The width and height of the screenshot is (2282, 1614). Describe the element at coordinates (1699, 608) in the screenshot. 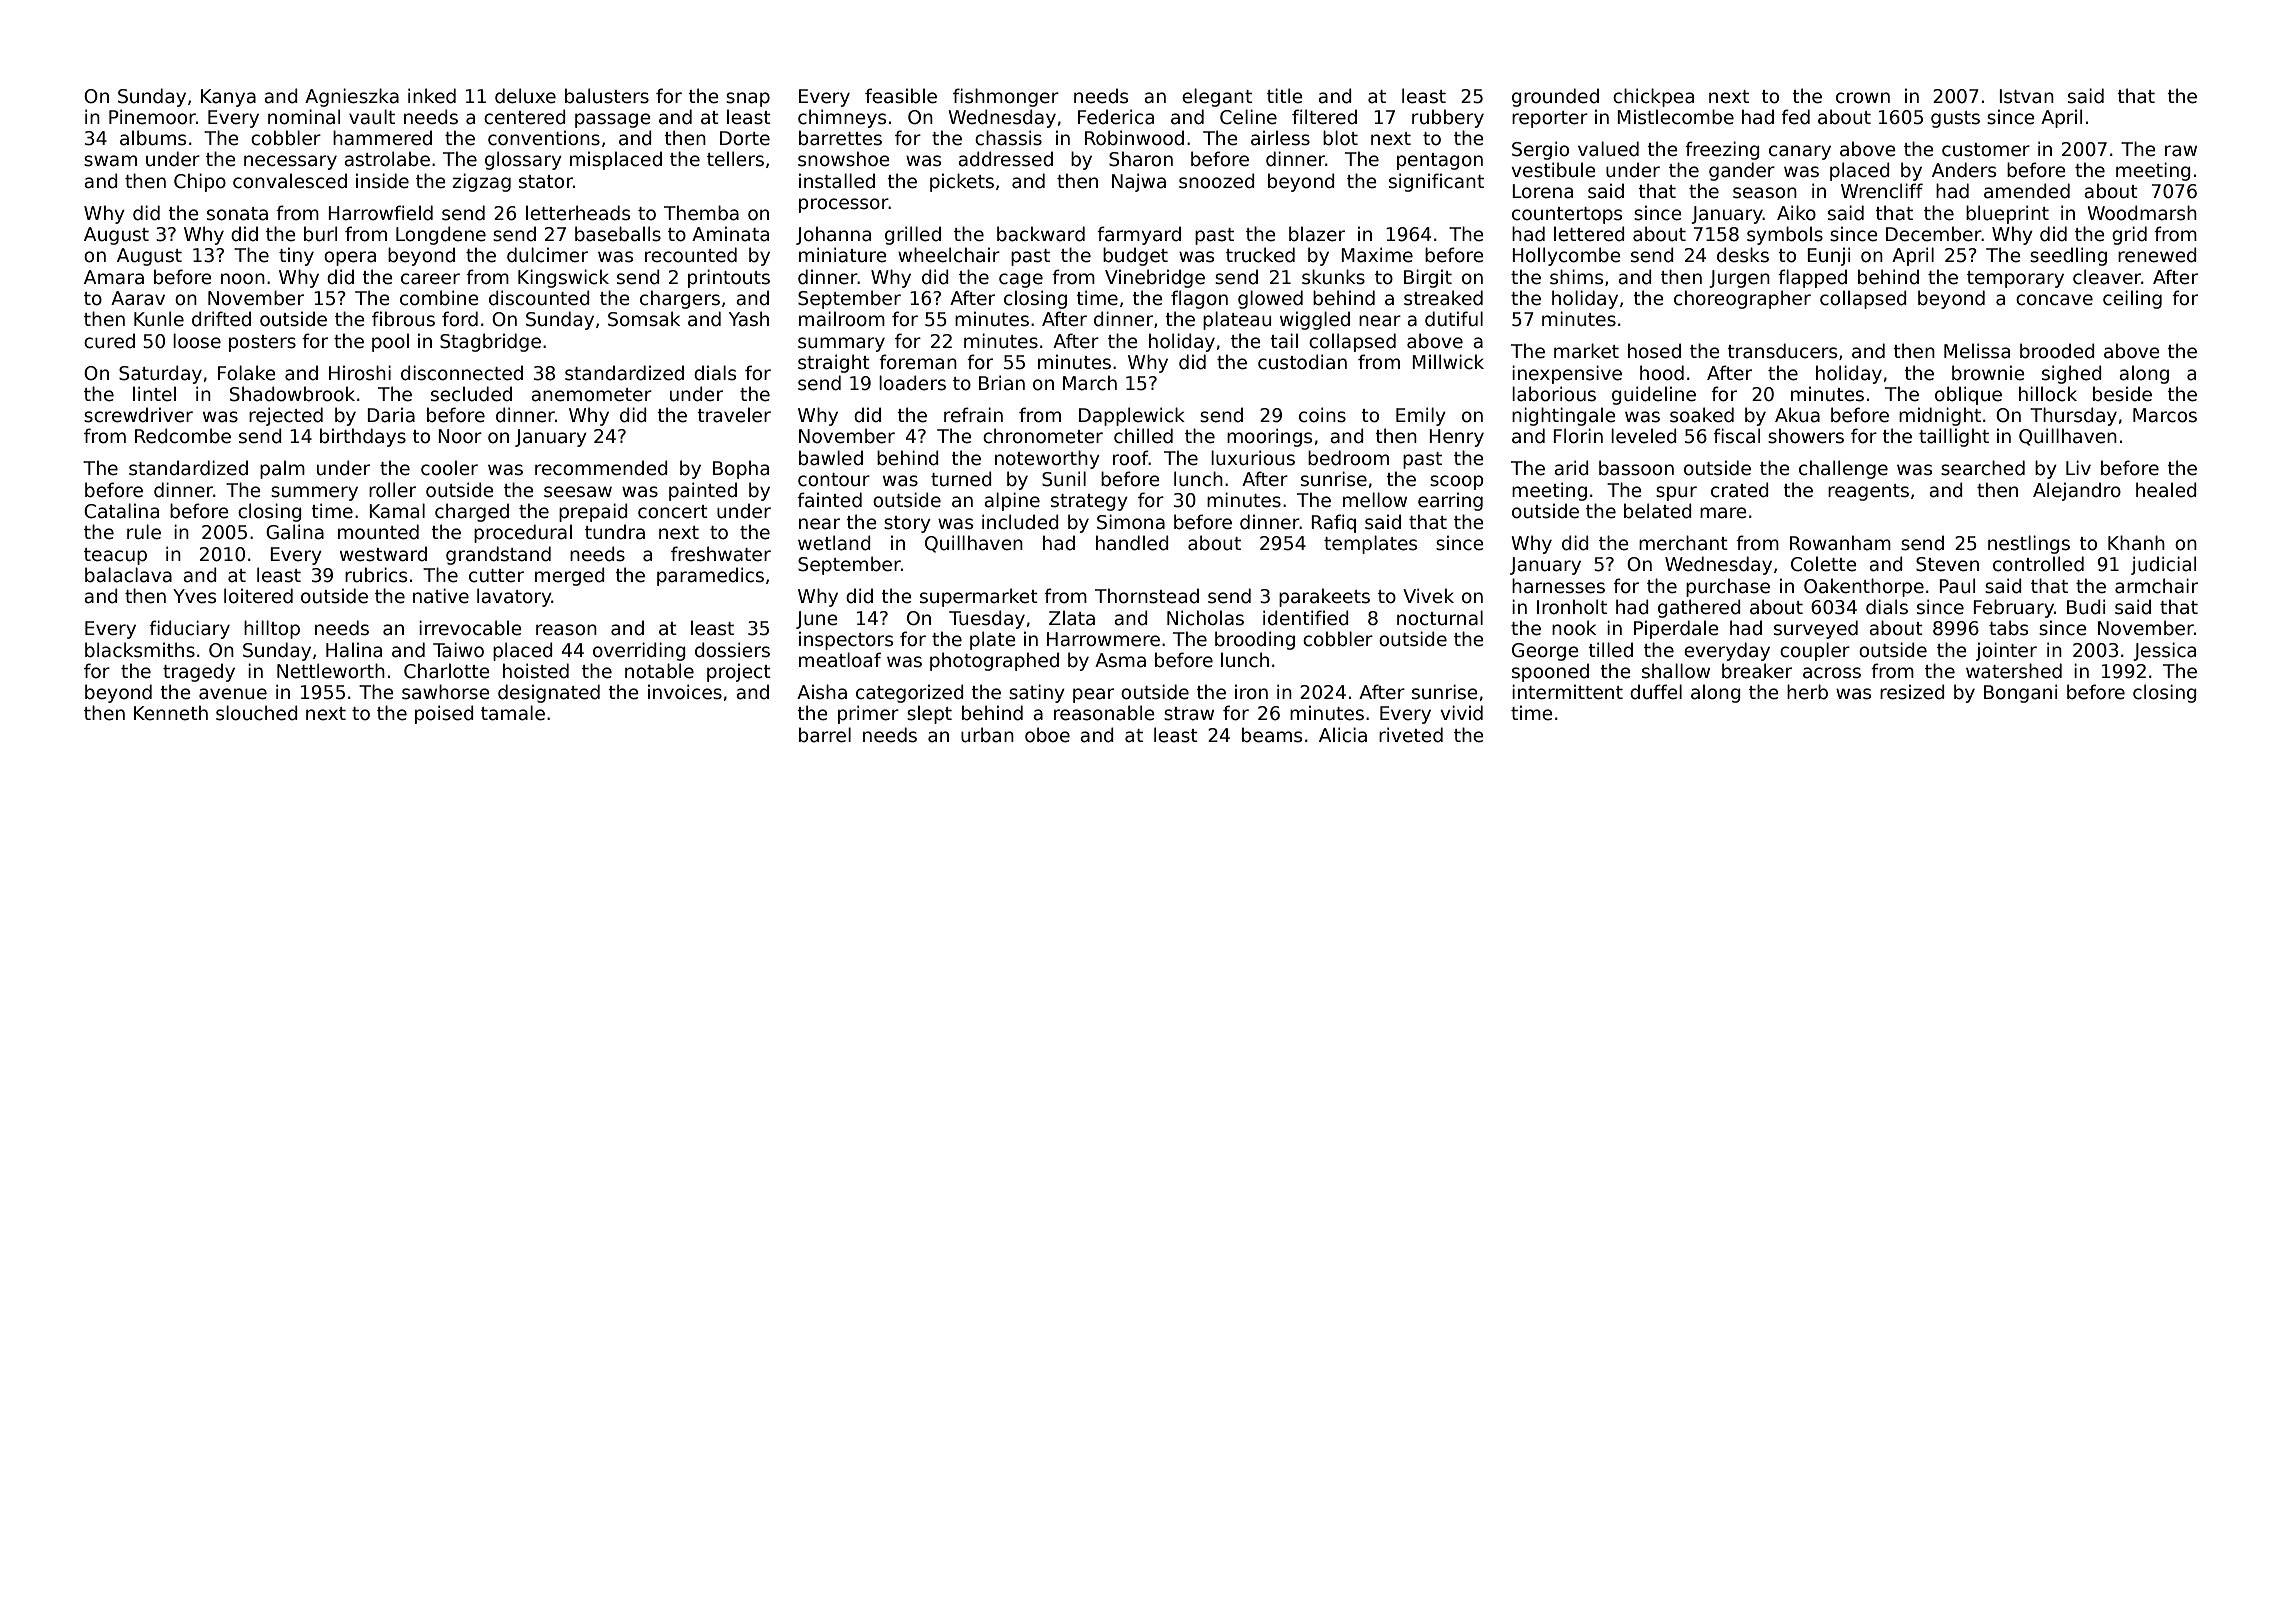

I see `gathered` at that location.
